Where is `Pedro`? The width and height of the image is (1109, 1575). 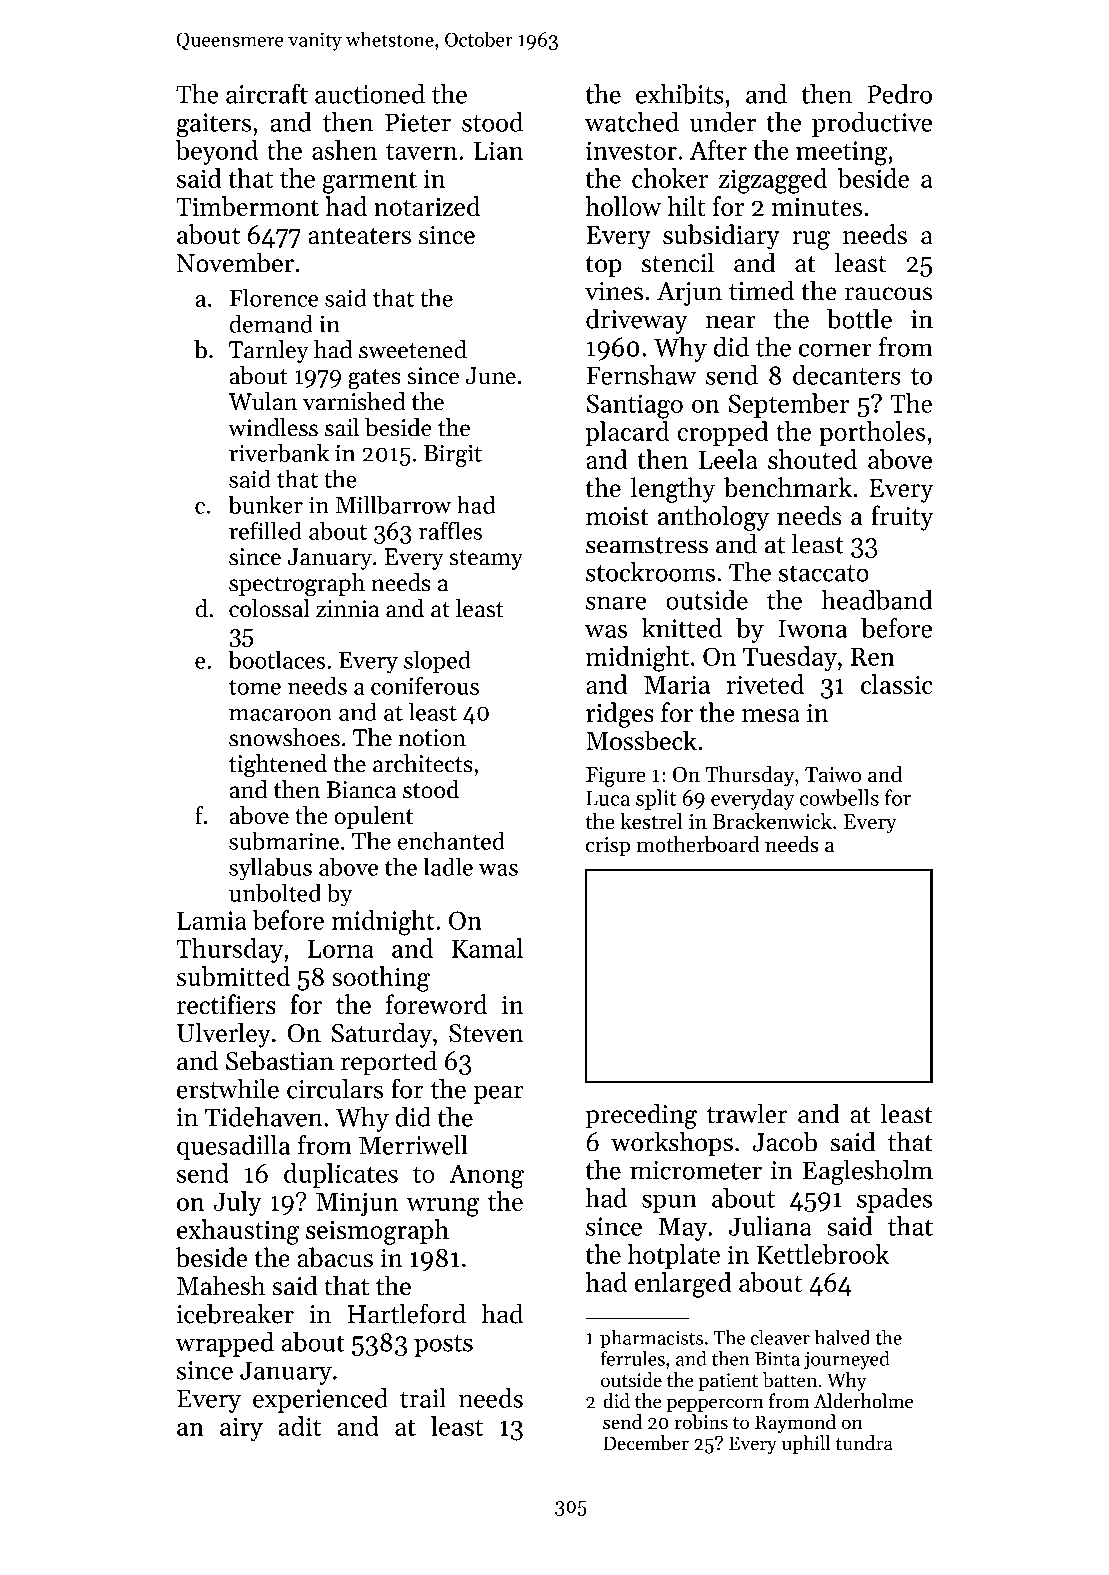 Pedro is located at coordinates (899, 94).
